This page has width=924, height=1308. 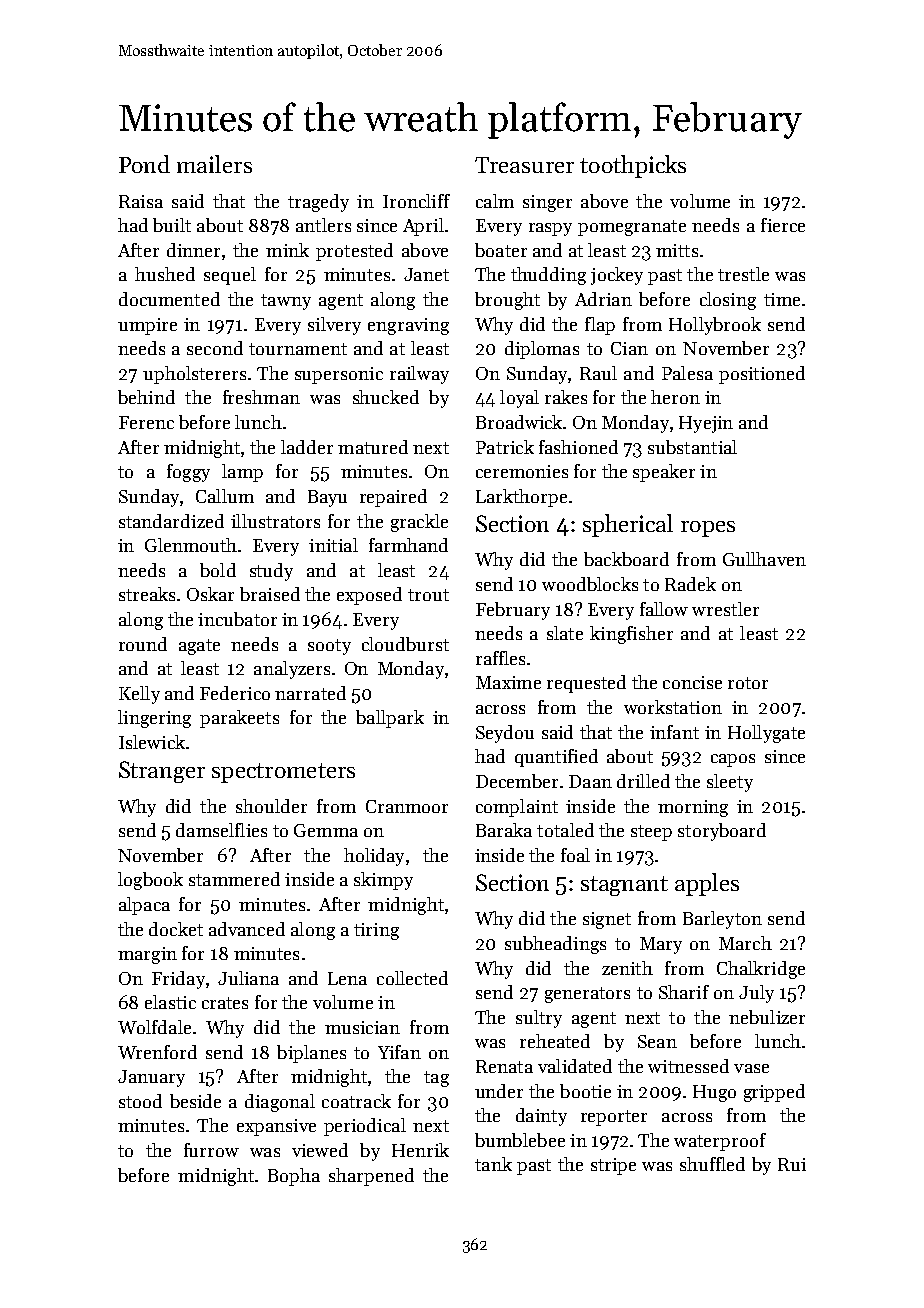 What do you see at coordinates (677, 250) in the page?
I see `mitts` at bounding box center [677, 250].
